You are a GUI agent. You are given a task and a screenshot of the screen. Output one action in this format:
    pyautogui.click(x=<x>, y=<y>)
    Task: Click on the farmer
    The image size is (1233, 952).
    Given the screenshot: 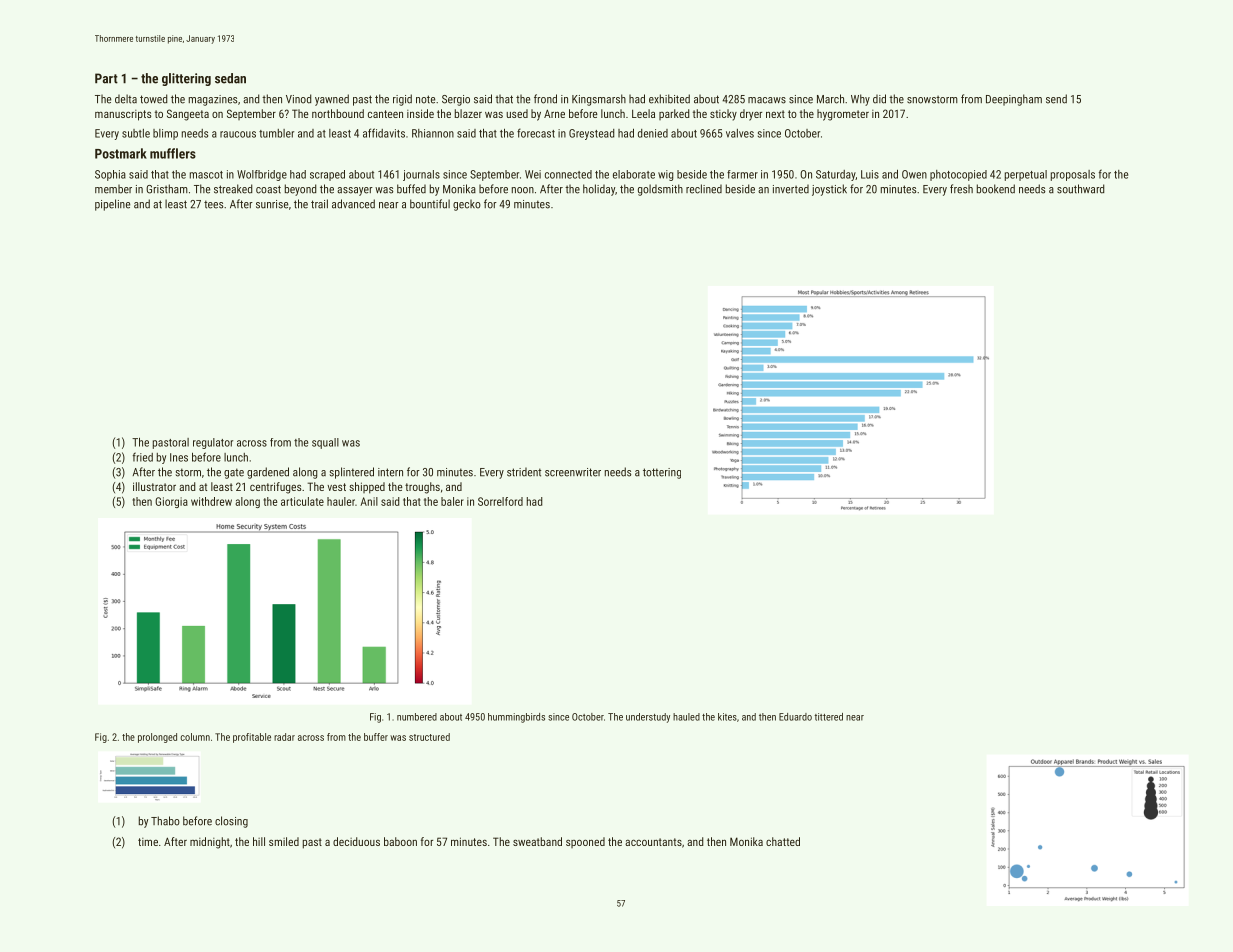 What is the action you would take?
    pyautogui.click(x=742, y=174)
